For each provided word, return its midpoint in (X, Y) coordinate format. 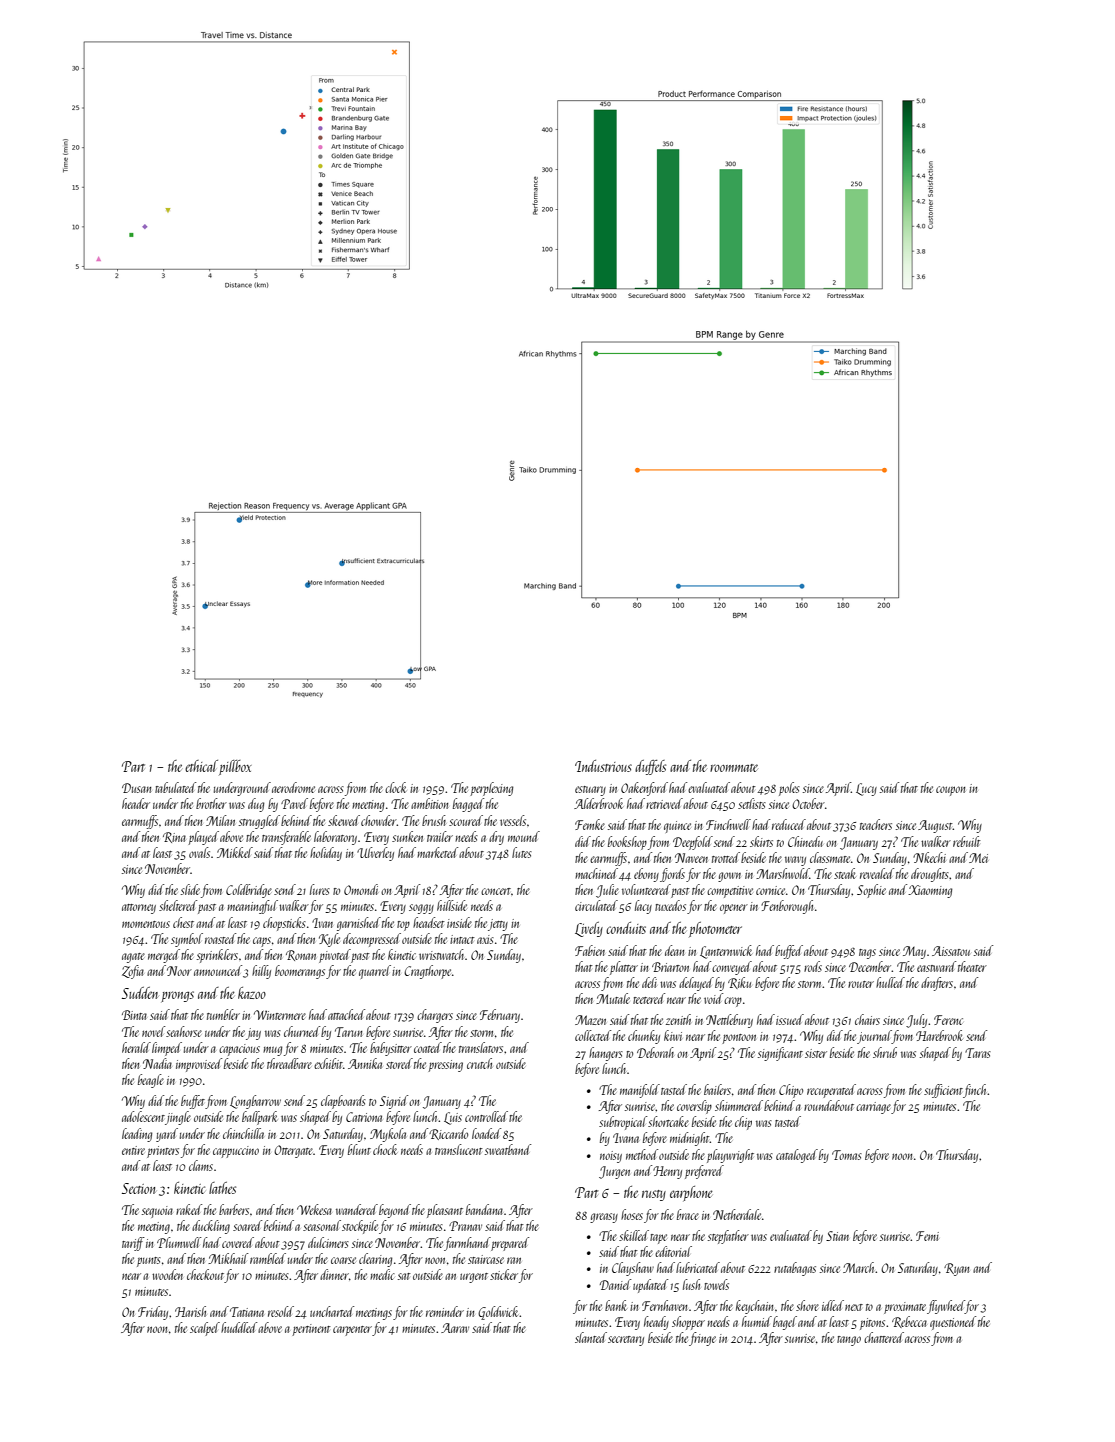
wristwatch (441, 954)
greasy (604, 1218)
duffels (650, 767)
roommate (734, 768)
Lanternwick (726, 952)
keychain (754, 1307)
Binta (134, 1015)
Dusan (136, 788)
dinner (334, 1274)
